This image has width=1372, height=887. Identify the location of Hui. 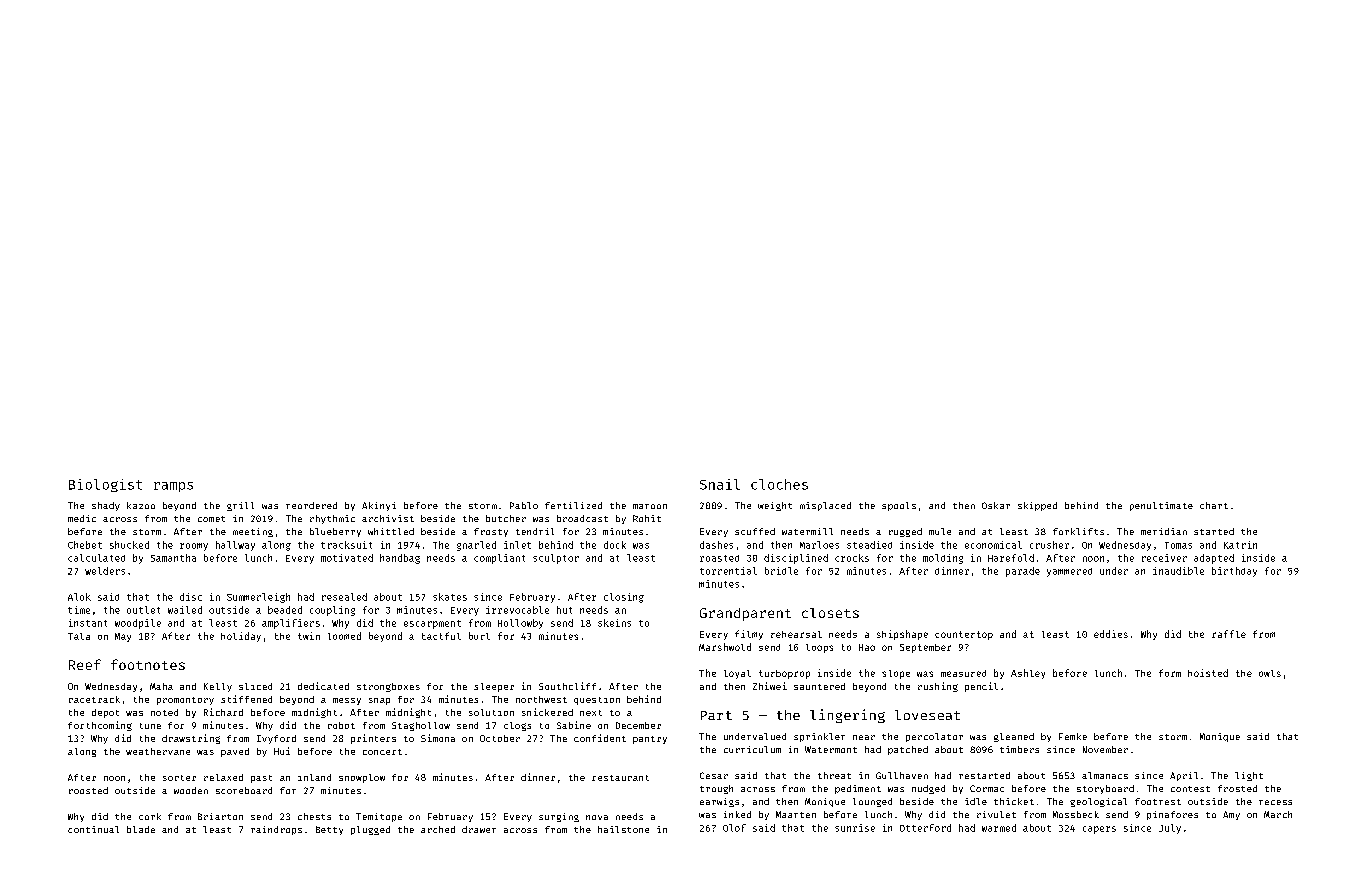
(282, 751).
